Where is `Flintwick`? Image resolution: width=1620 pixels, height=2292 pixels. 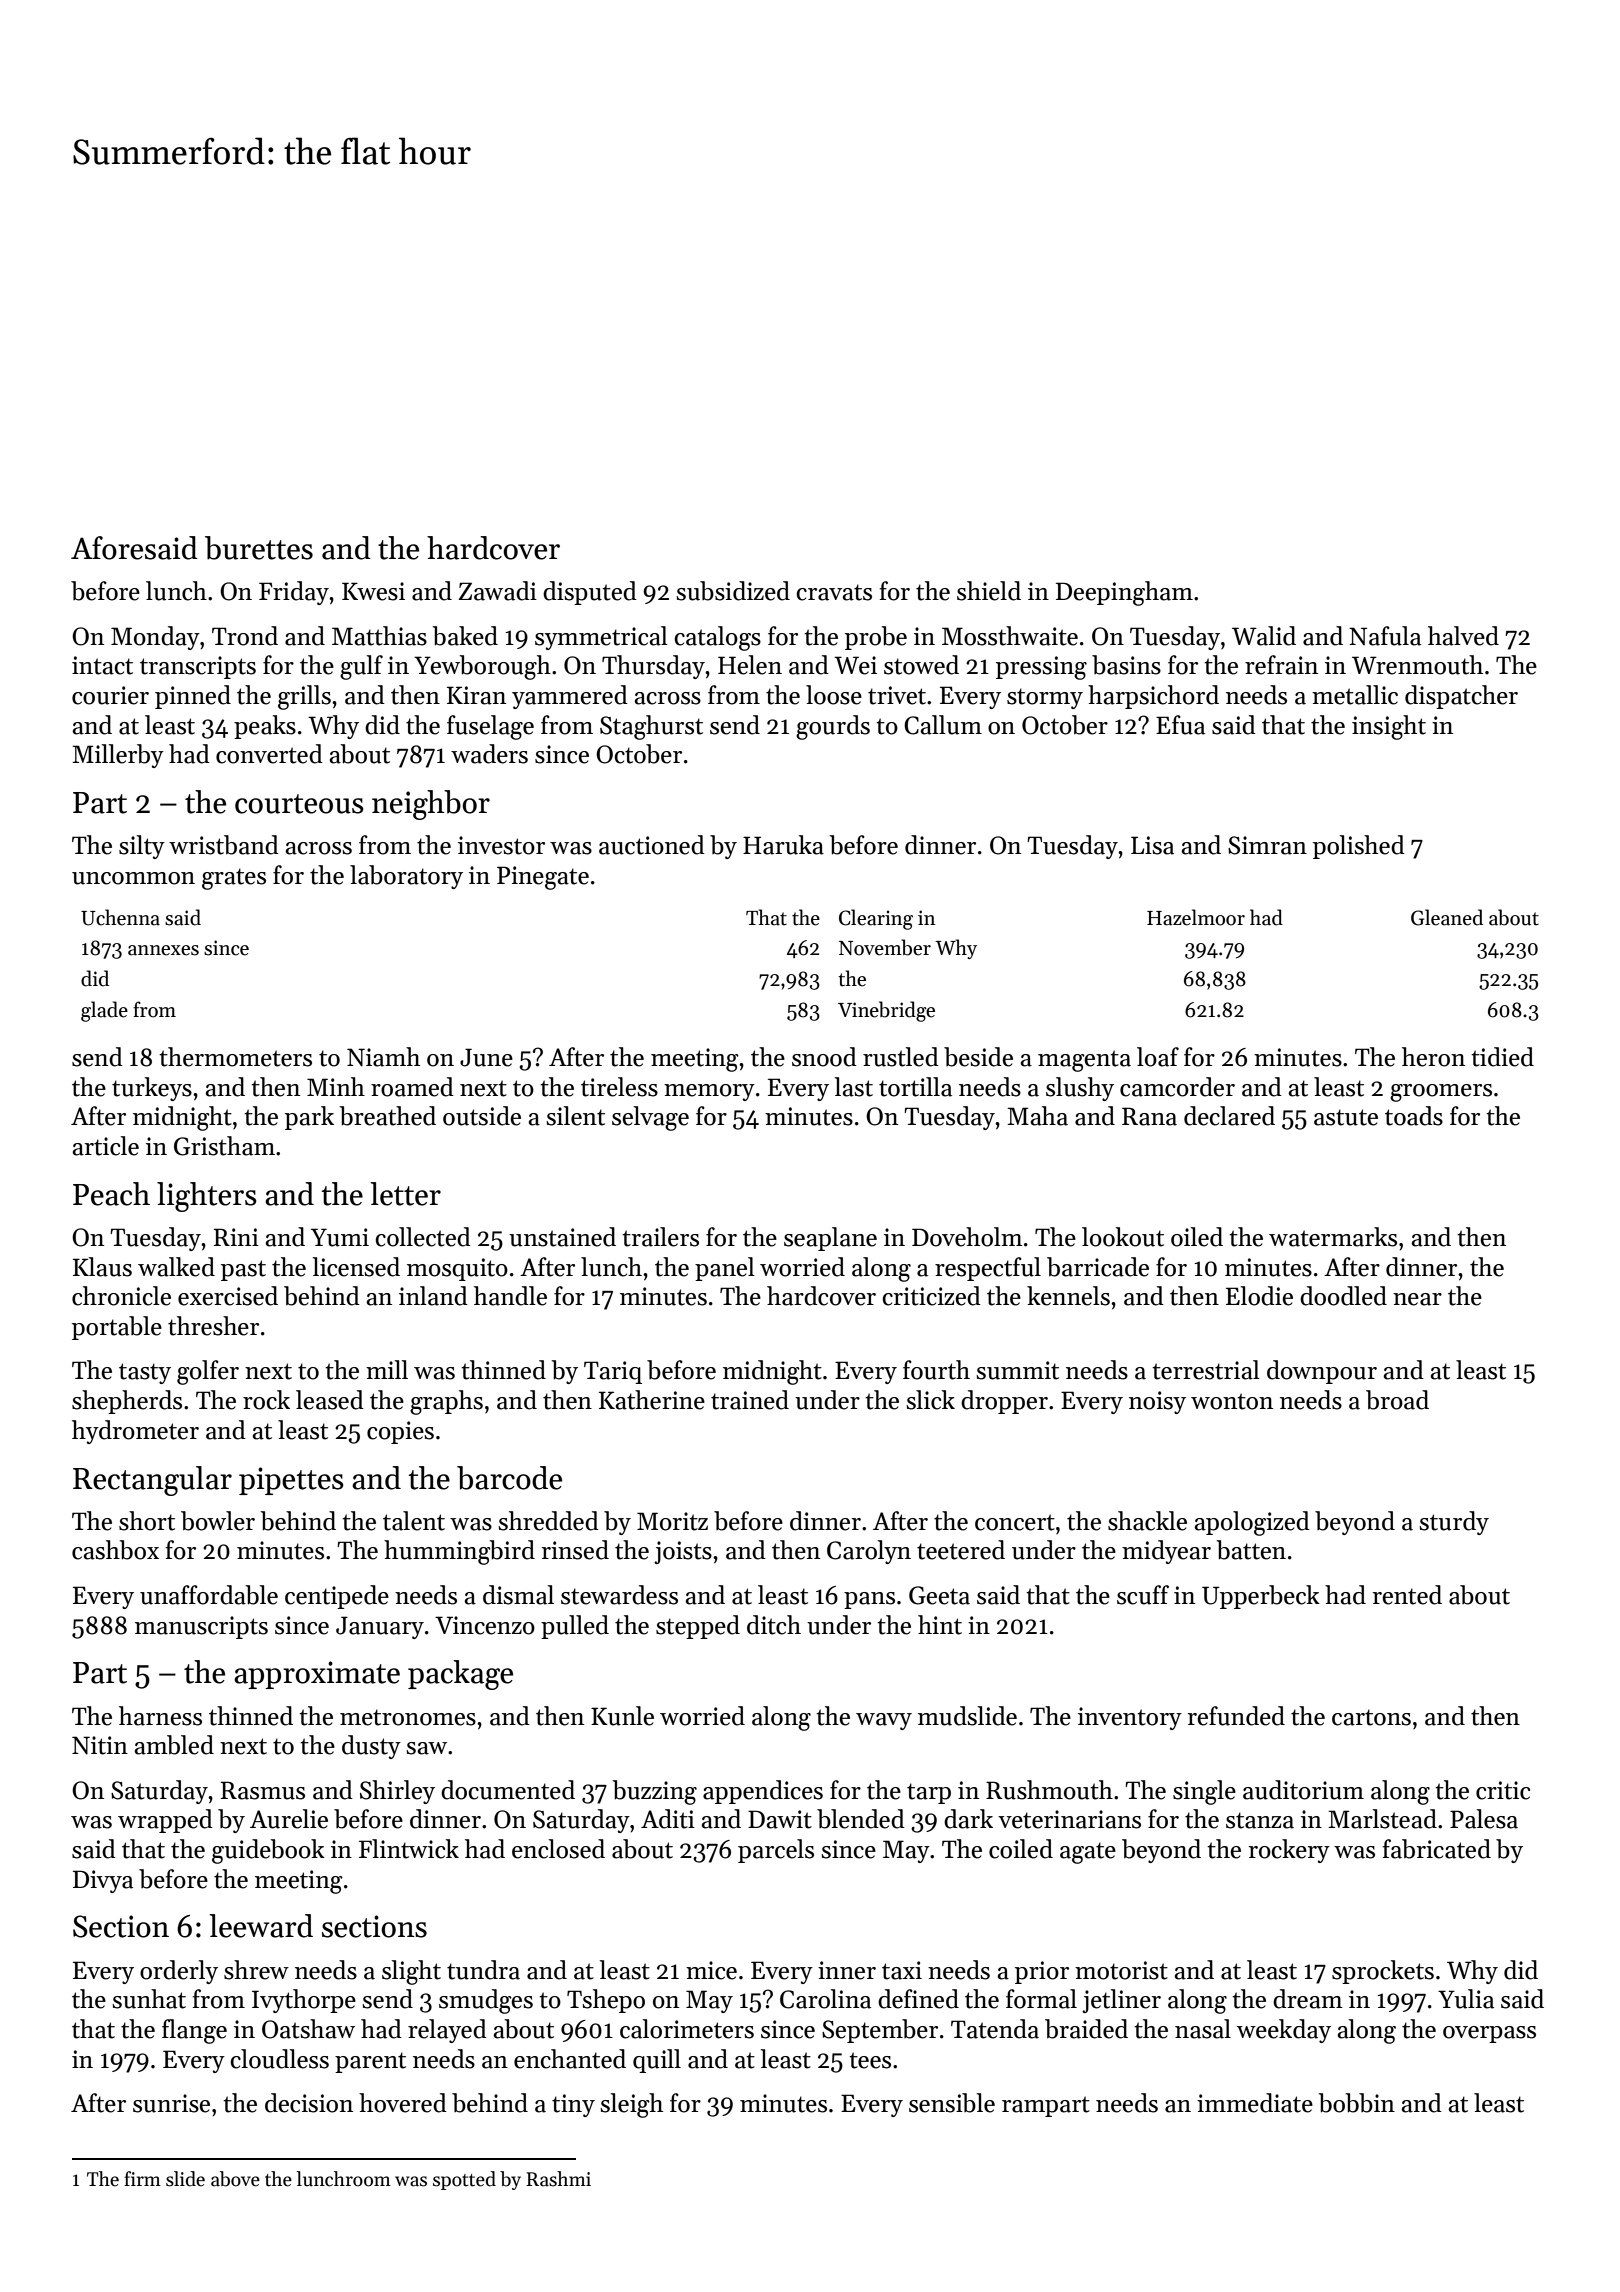
Flintwick is located at coordinates (409, 1849).
